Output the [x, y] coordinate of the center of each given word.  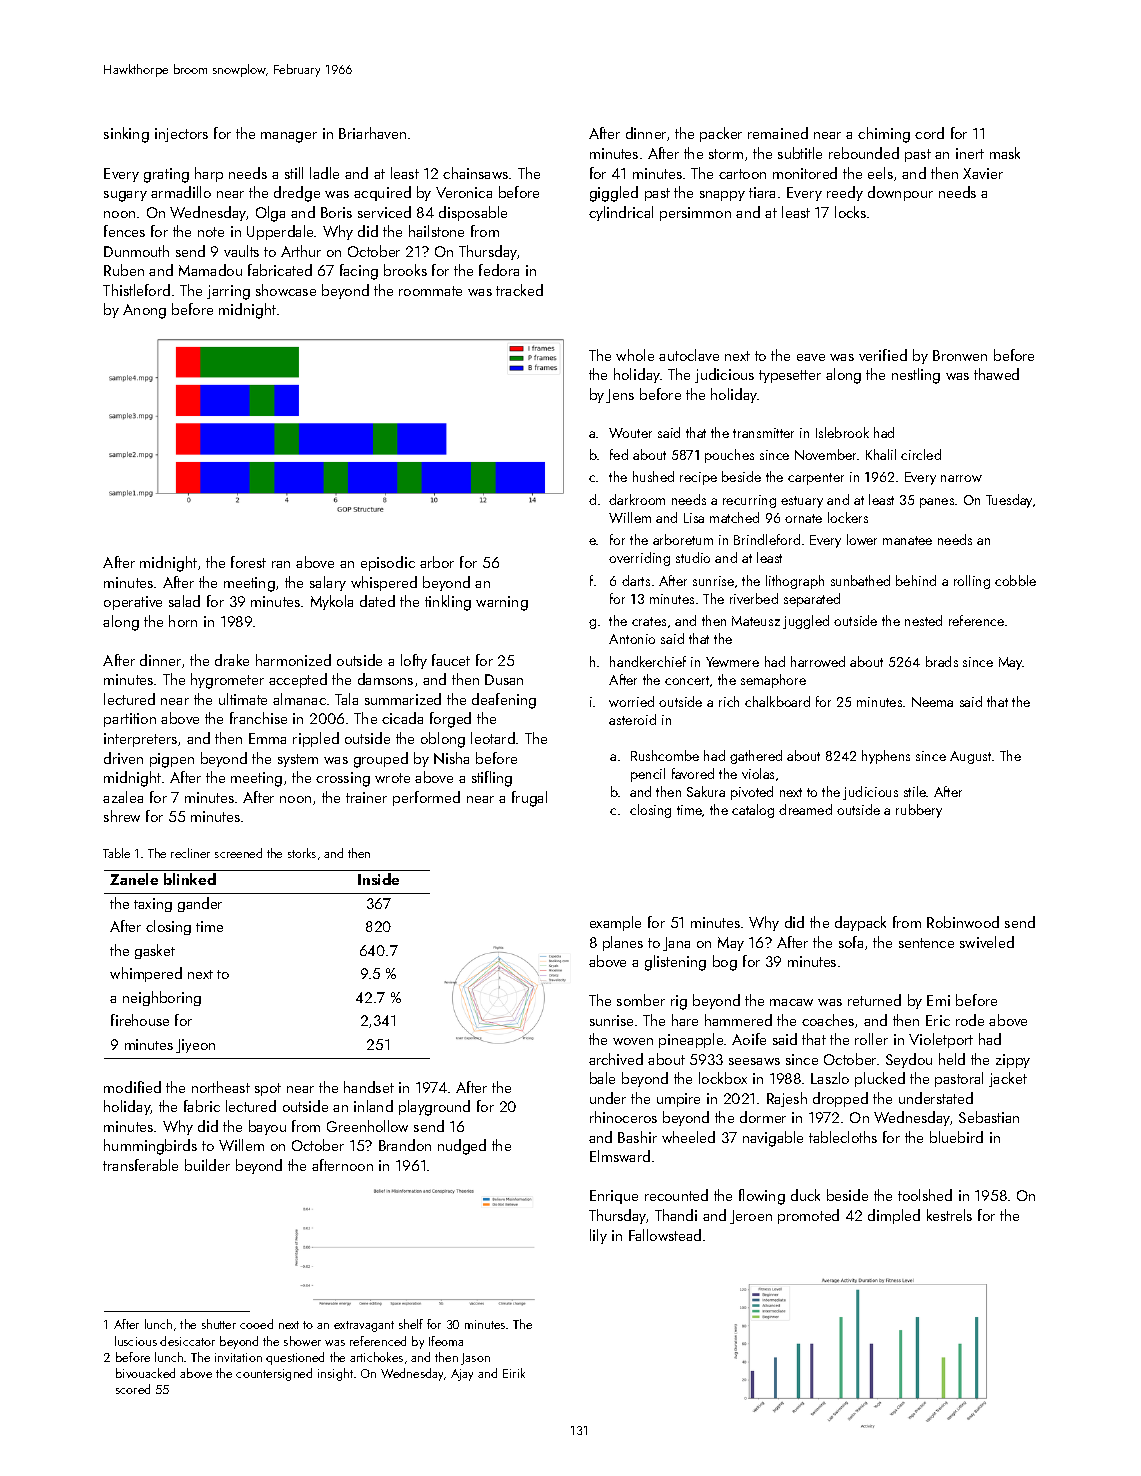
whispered [384, 583]
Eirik [514, 1373]
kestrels [949, 1215]
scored [133, 1389]
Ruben [124, 270]
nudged [462, 1147]
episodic [388, 563]
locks [850, 212]
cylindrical [621, 213]
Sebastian [989, 1117]
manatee [907, 540]
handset [369, 1087]
